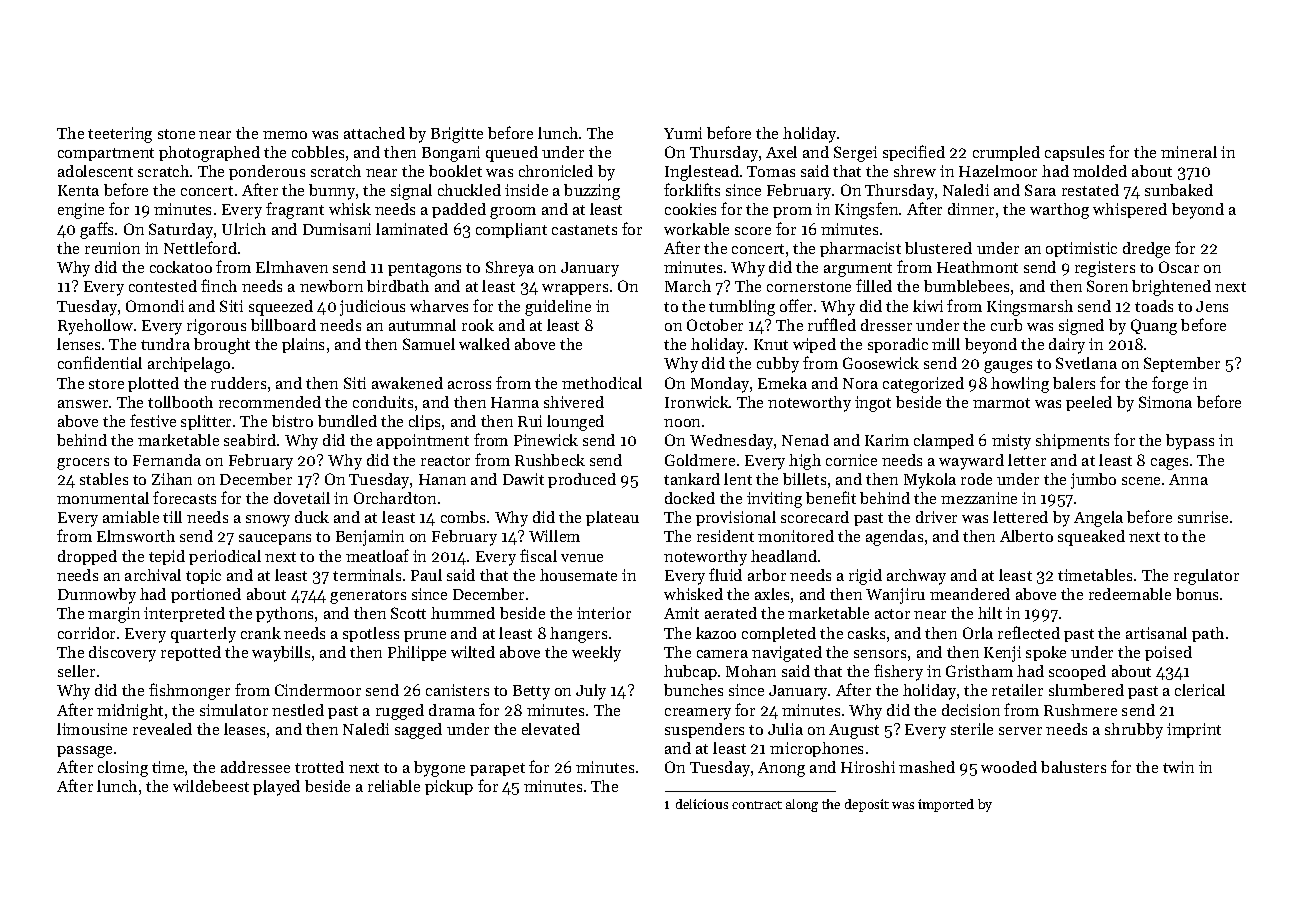 The width and height of the screenshot is (1308, 924). Describe the element at coordinates (374, 133) in the screenshot. I see `attached` at that location.
